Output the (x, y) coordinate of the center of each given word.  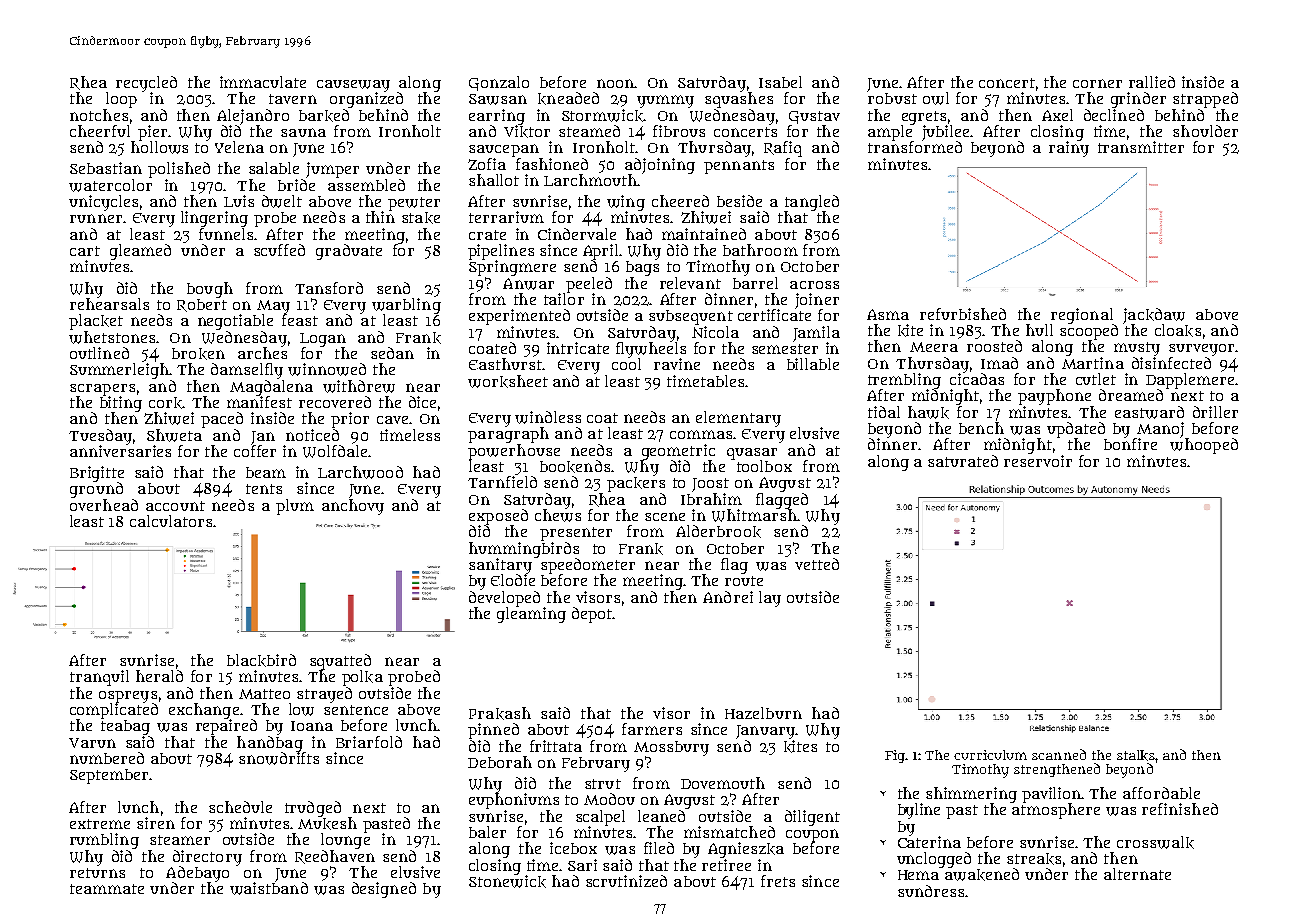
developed (504, 599)
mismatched (729, 832)
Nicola (715, 332)
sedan (392, 353)
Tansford (329, 288)
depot (592, 615)
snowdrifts (279, 758)
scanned (1059, 754)
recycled (146, 84)
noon (615, 83)
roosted (994, 346)
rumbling (104, 841)
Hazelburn (763, 713)
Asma (888, 314)
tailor (564, 299)
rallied (1152, 82)
